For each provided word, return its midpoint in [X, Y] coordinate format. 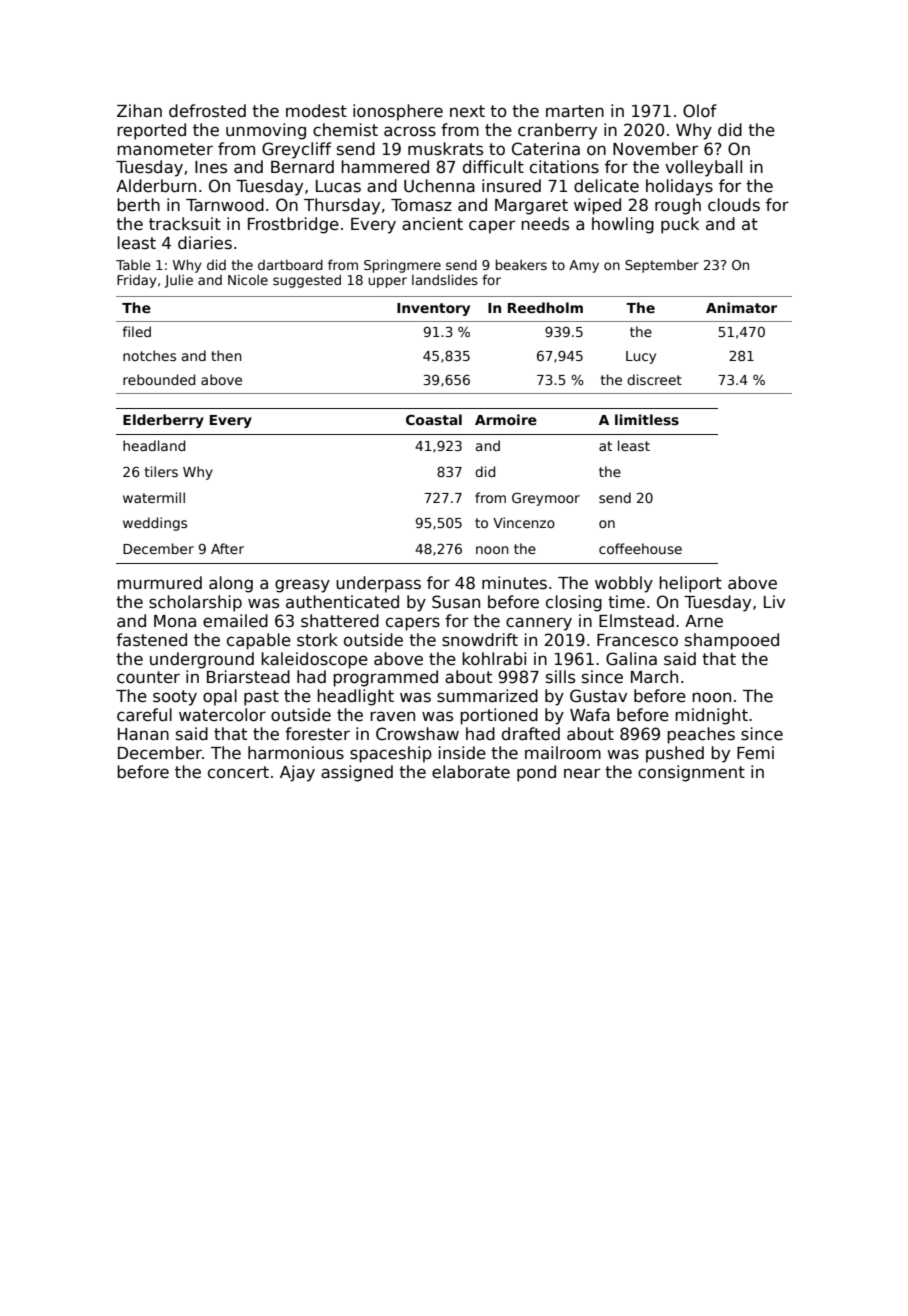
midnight [711, 716]
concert [238, 772]
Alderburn [156, 186]
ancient [432, 224]
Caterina [546, 149]
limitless [647, 419]
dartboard [290, 265]
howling [623, 225]
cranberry [557, 131]
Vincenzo [524, 522]
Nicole [248, 280]
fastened [151, 640]
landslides [445, 280]
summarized [487, 696]
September [662, 266]
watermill [154, 497]
